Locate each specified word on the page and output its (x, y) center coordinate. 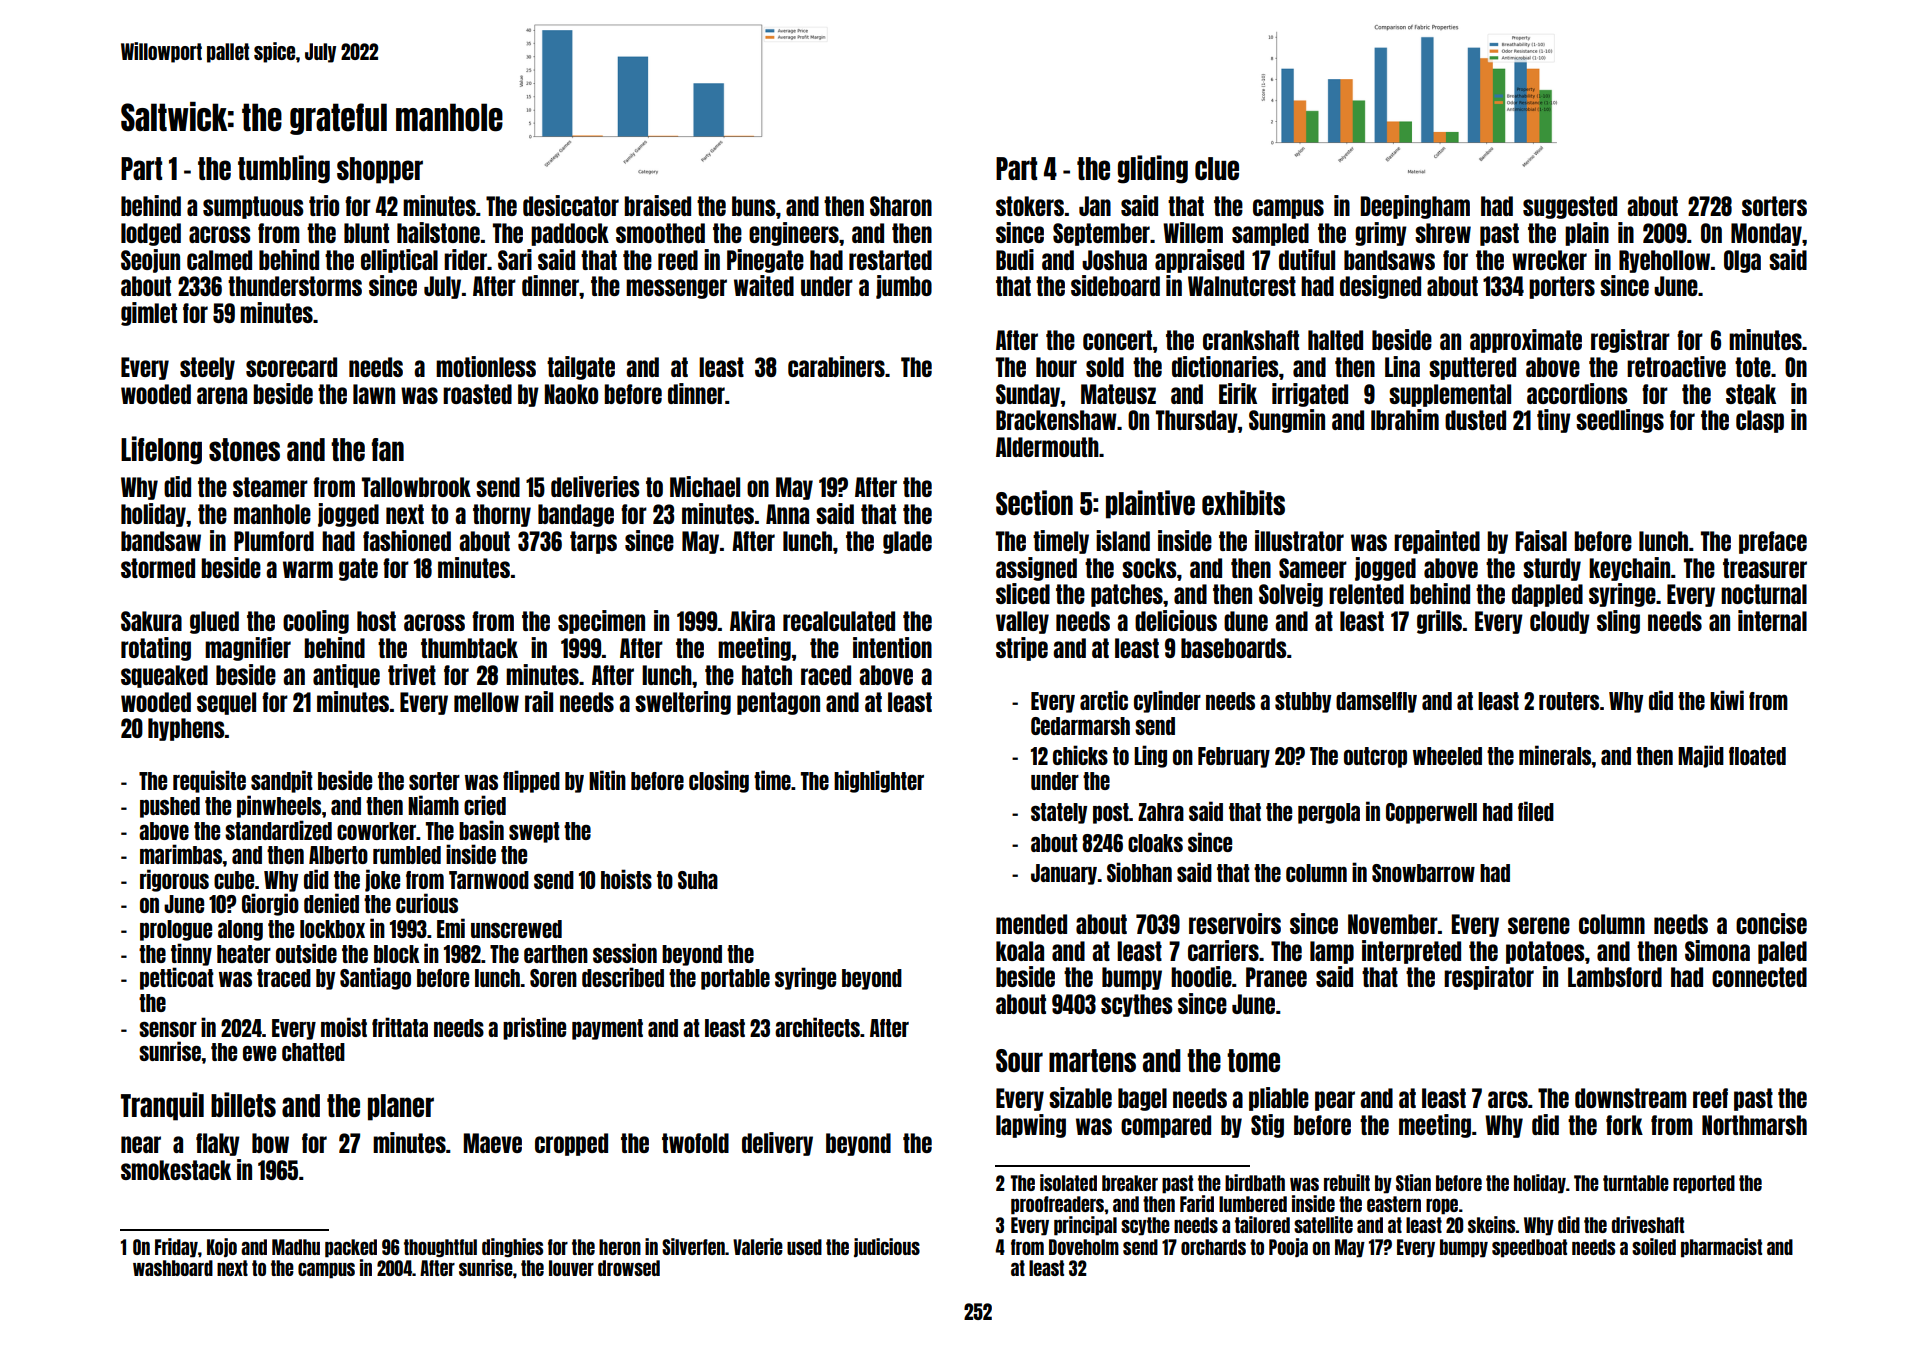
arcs (1508, 1099)
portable (735, 979)
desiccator (571, 205)
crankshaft (1251, 340)
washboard (173, 1268)
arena (222, 395)
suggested (1570, 207)
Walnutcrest (1242, 286)
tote (1753, 367)
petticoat (177, 978)
